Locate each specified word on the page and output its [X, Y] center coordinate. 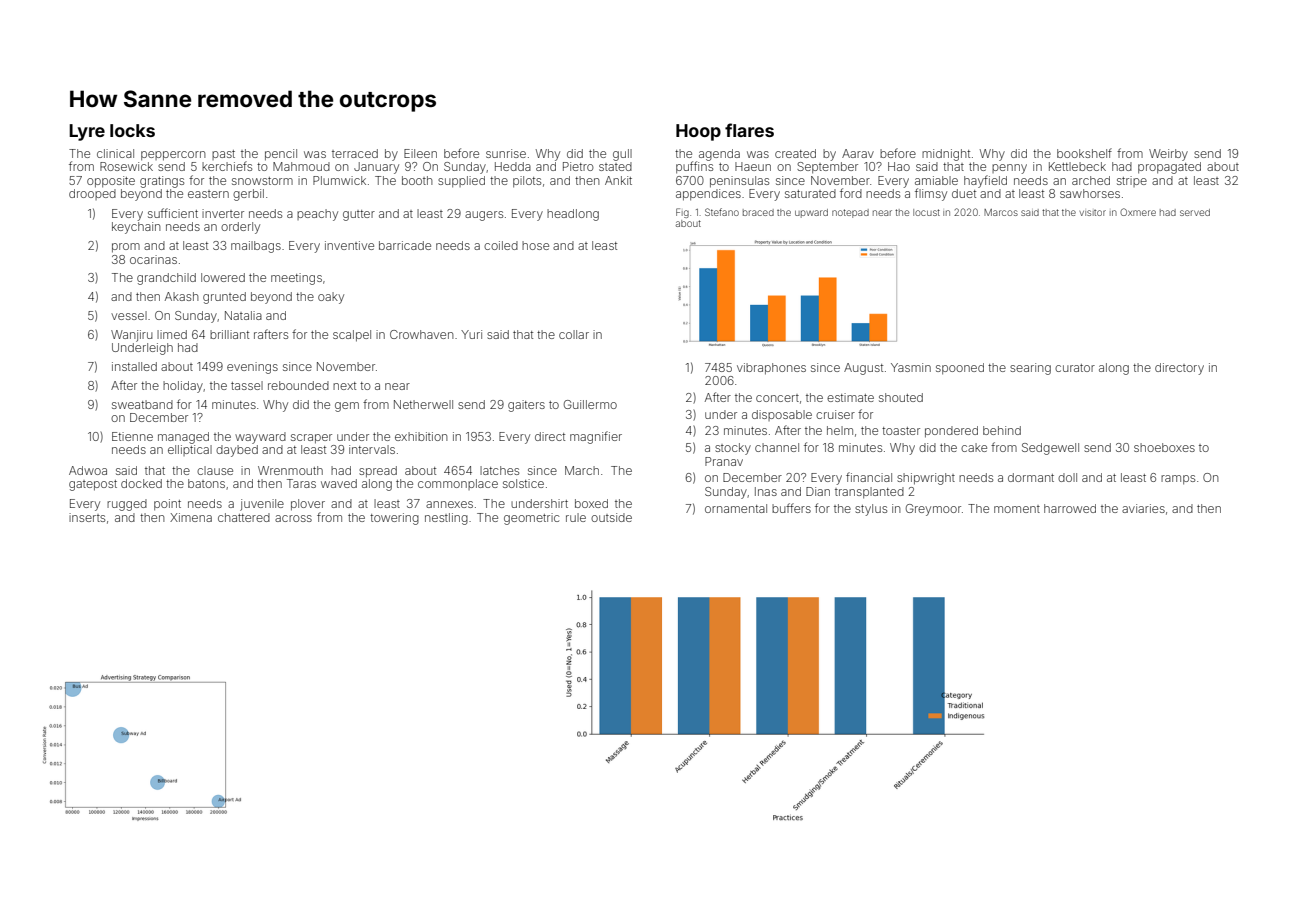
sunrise [506, 153]
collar [574, 334]
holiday [183, 387]
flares [749, 130]
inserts [87, 517]
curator [1075, 368]
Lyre [87, 132]
